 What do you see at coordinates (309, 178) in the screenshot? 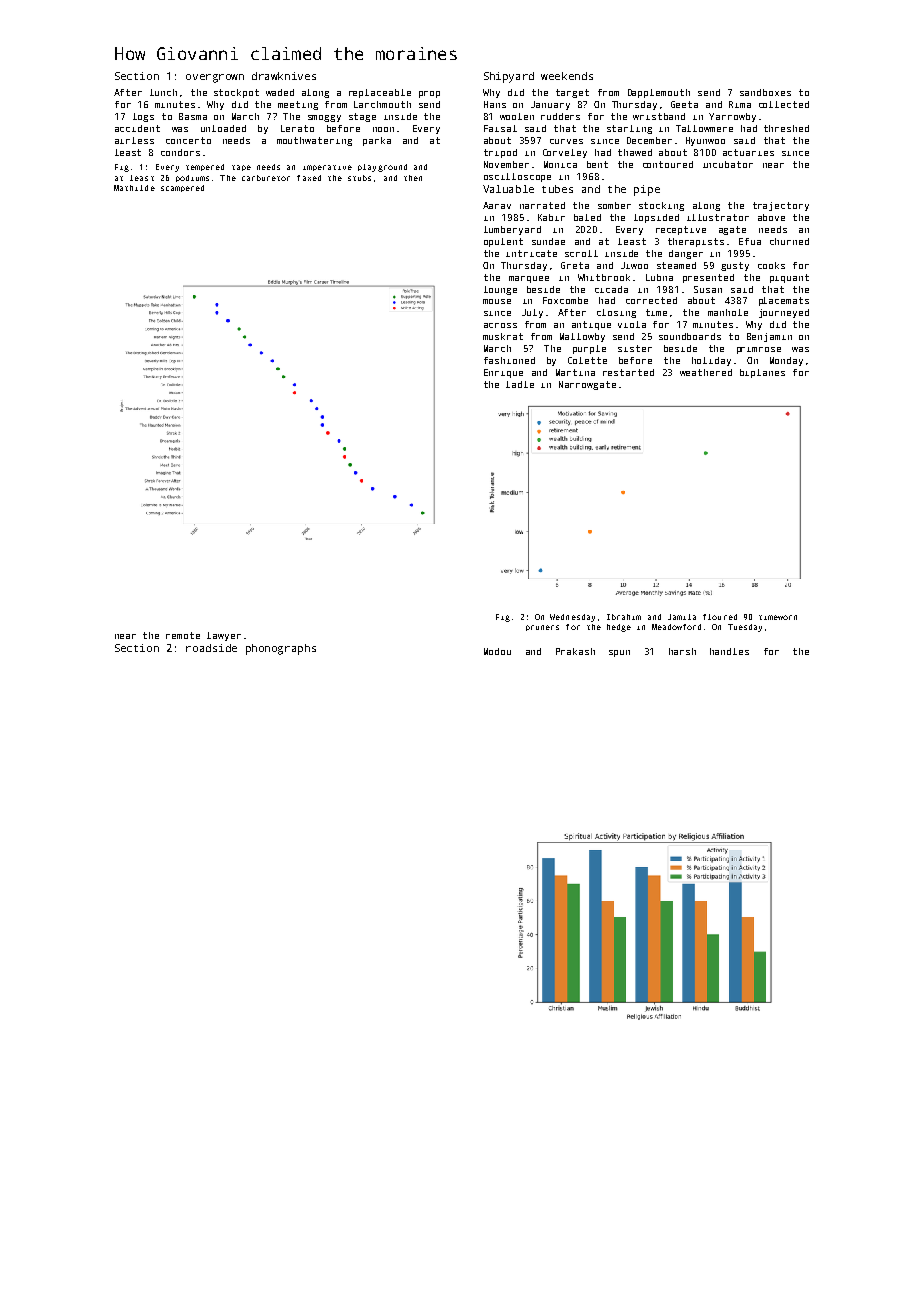
I see `faxed` at bounding box center [309, 178].
